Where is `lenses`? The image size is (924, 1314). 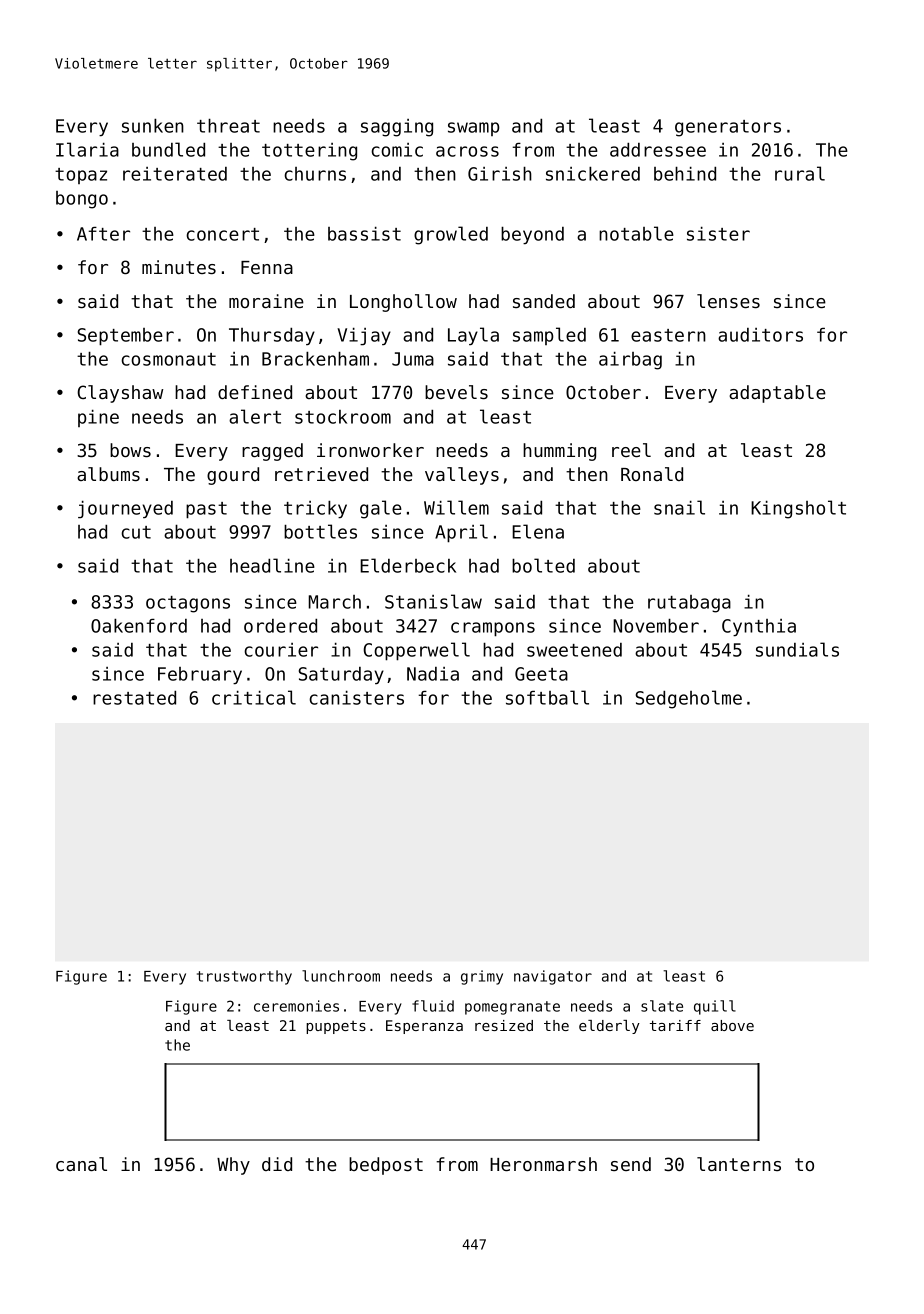
lenses is located at coordinates (728, 301).
